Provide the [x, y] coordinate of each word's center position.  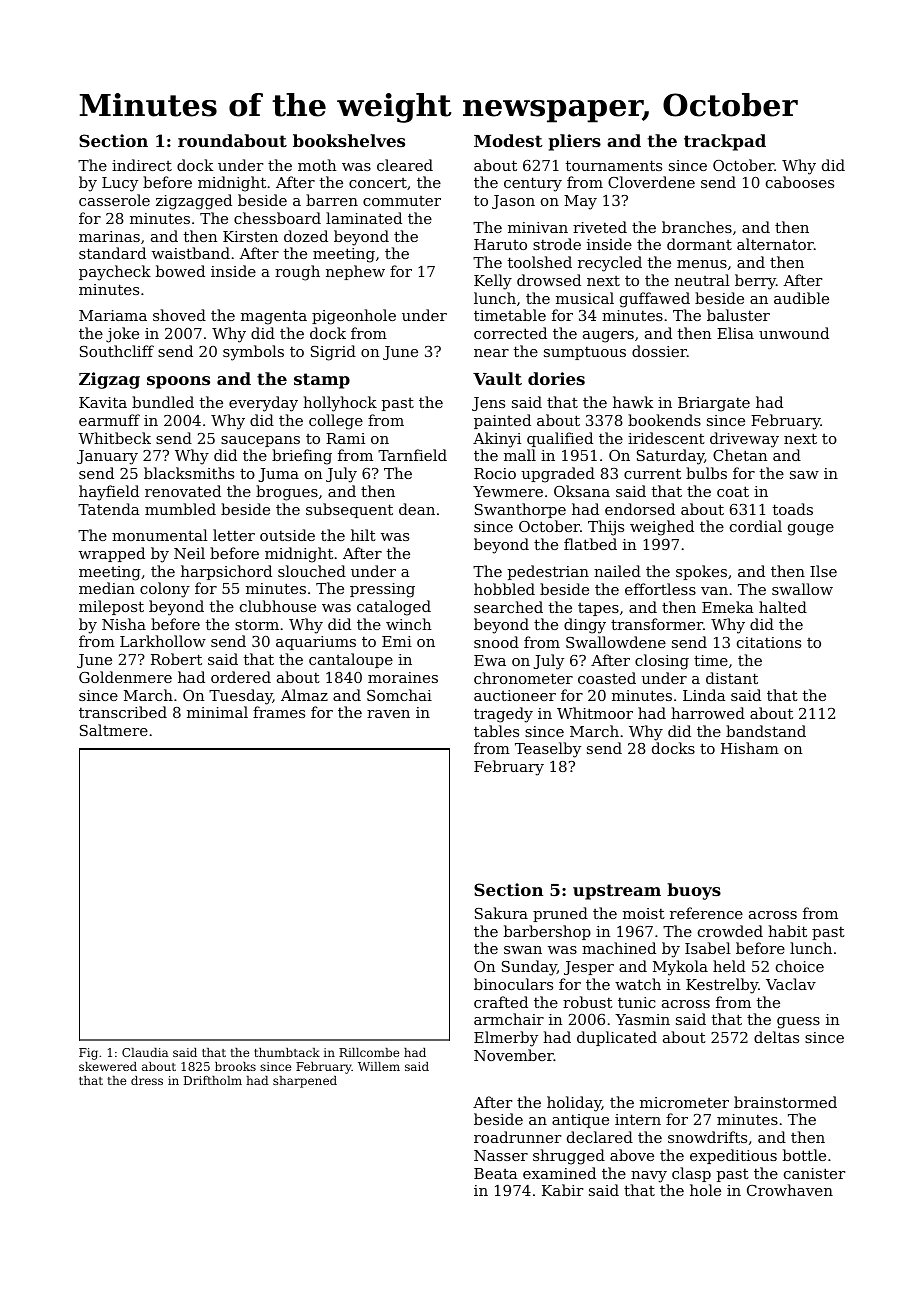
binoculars [513, 984]
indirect [142, 165]
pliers [575, 142]
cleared [405, 165]
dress [147, 1080]
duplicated [617, 1038]
